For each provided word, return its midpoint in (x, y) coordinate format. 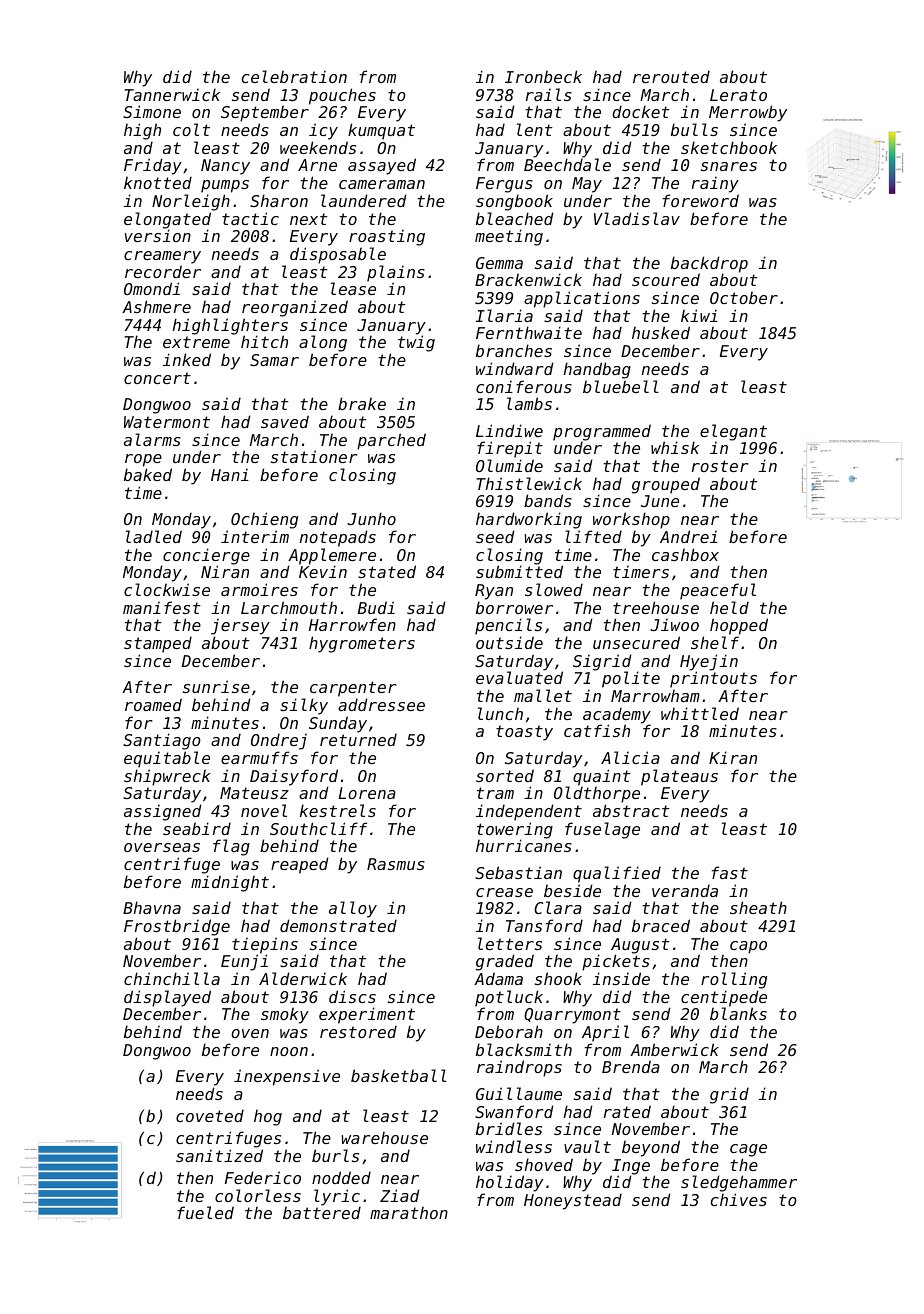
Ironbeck (543, 76)
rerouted (671, 76)
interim (255, 536)
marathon (409, 1213)
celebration (294, 76)
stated (387, 571)
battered (322, 1212)
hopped (739, 626)
